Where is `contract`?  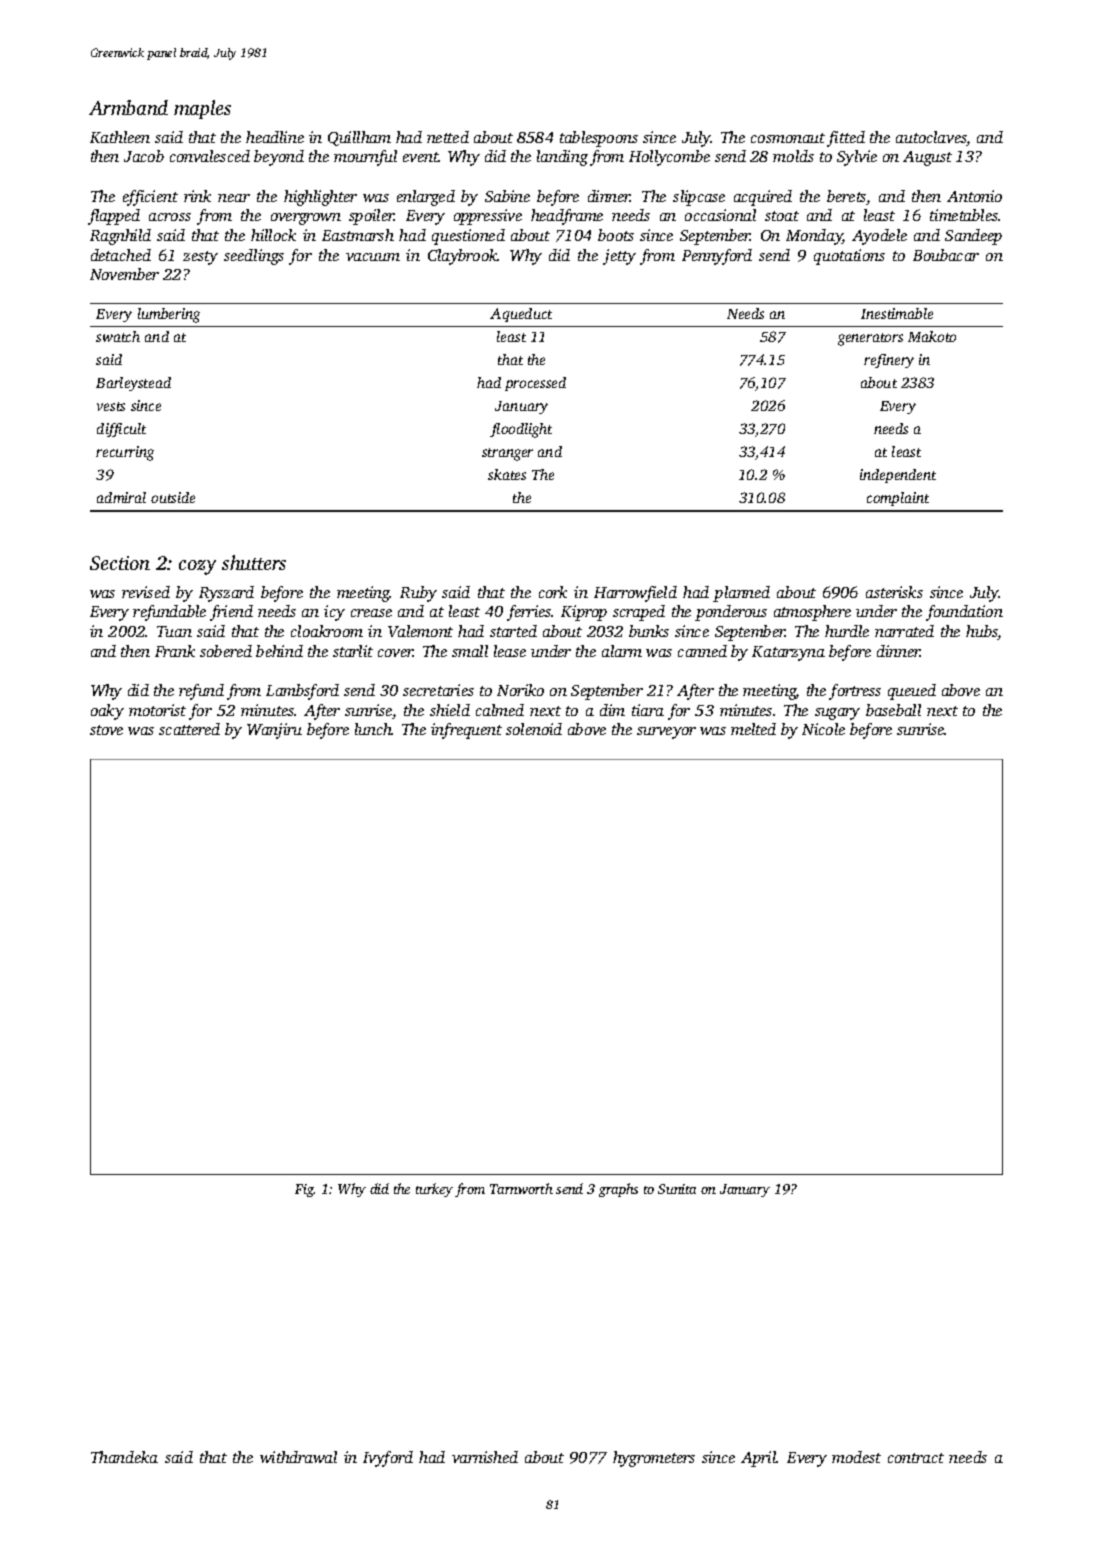
contract is located at coordinates (916, 1458).
